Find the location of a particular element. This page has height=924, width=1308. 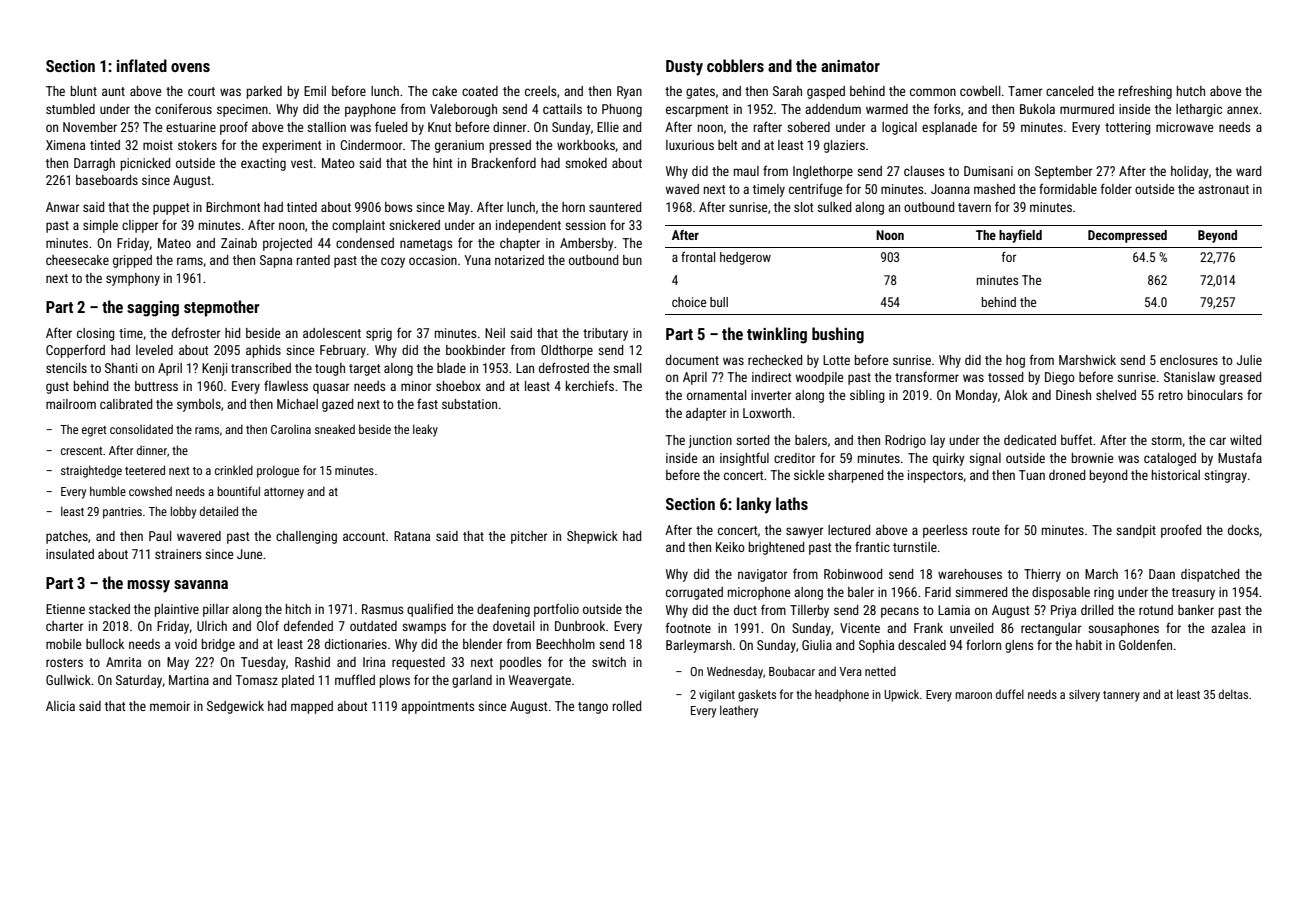

hutch is located at coordinates (1191, 91).
